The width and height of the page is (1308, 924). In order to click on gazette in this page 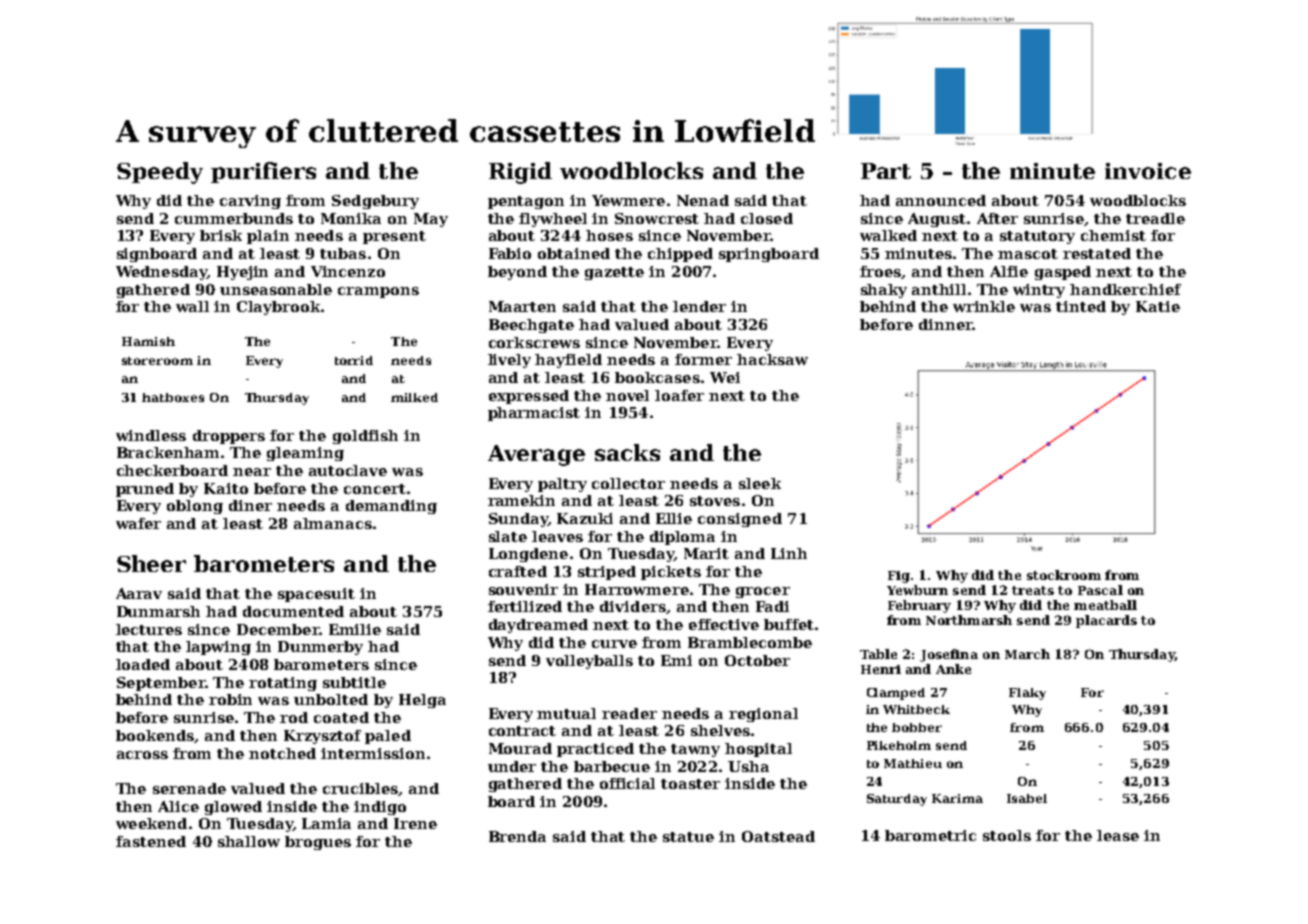, I will do `click(614, 273)`.
